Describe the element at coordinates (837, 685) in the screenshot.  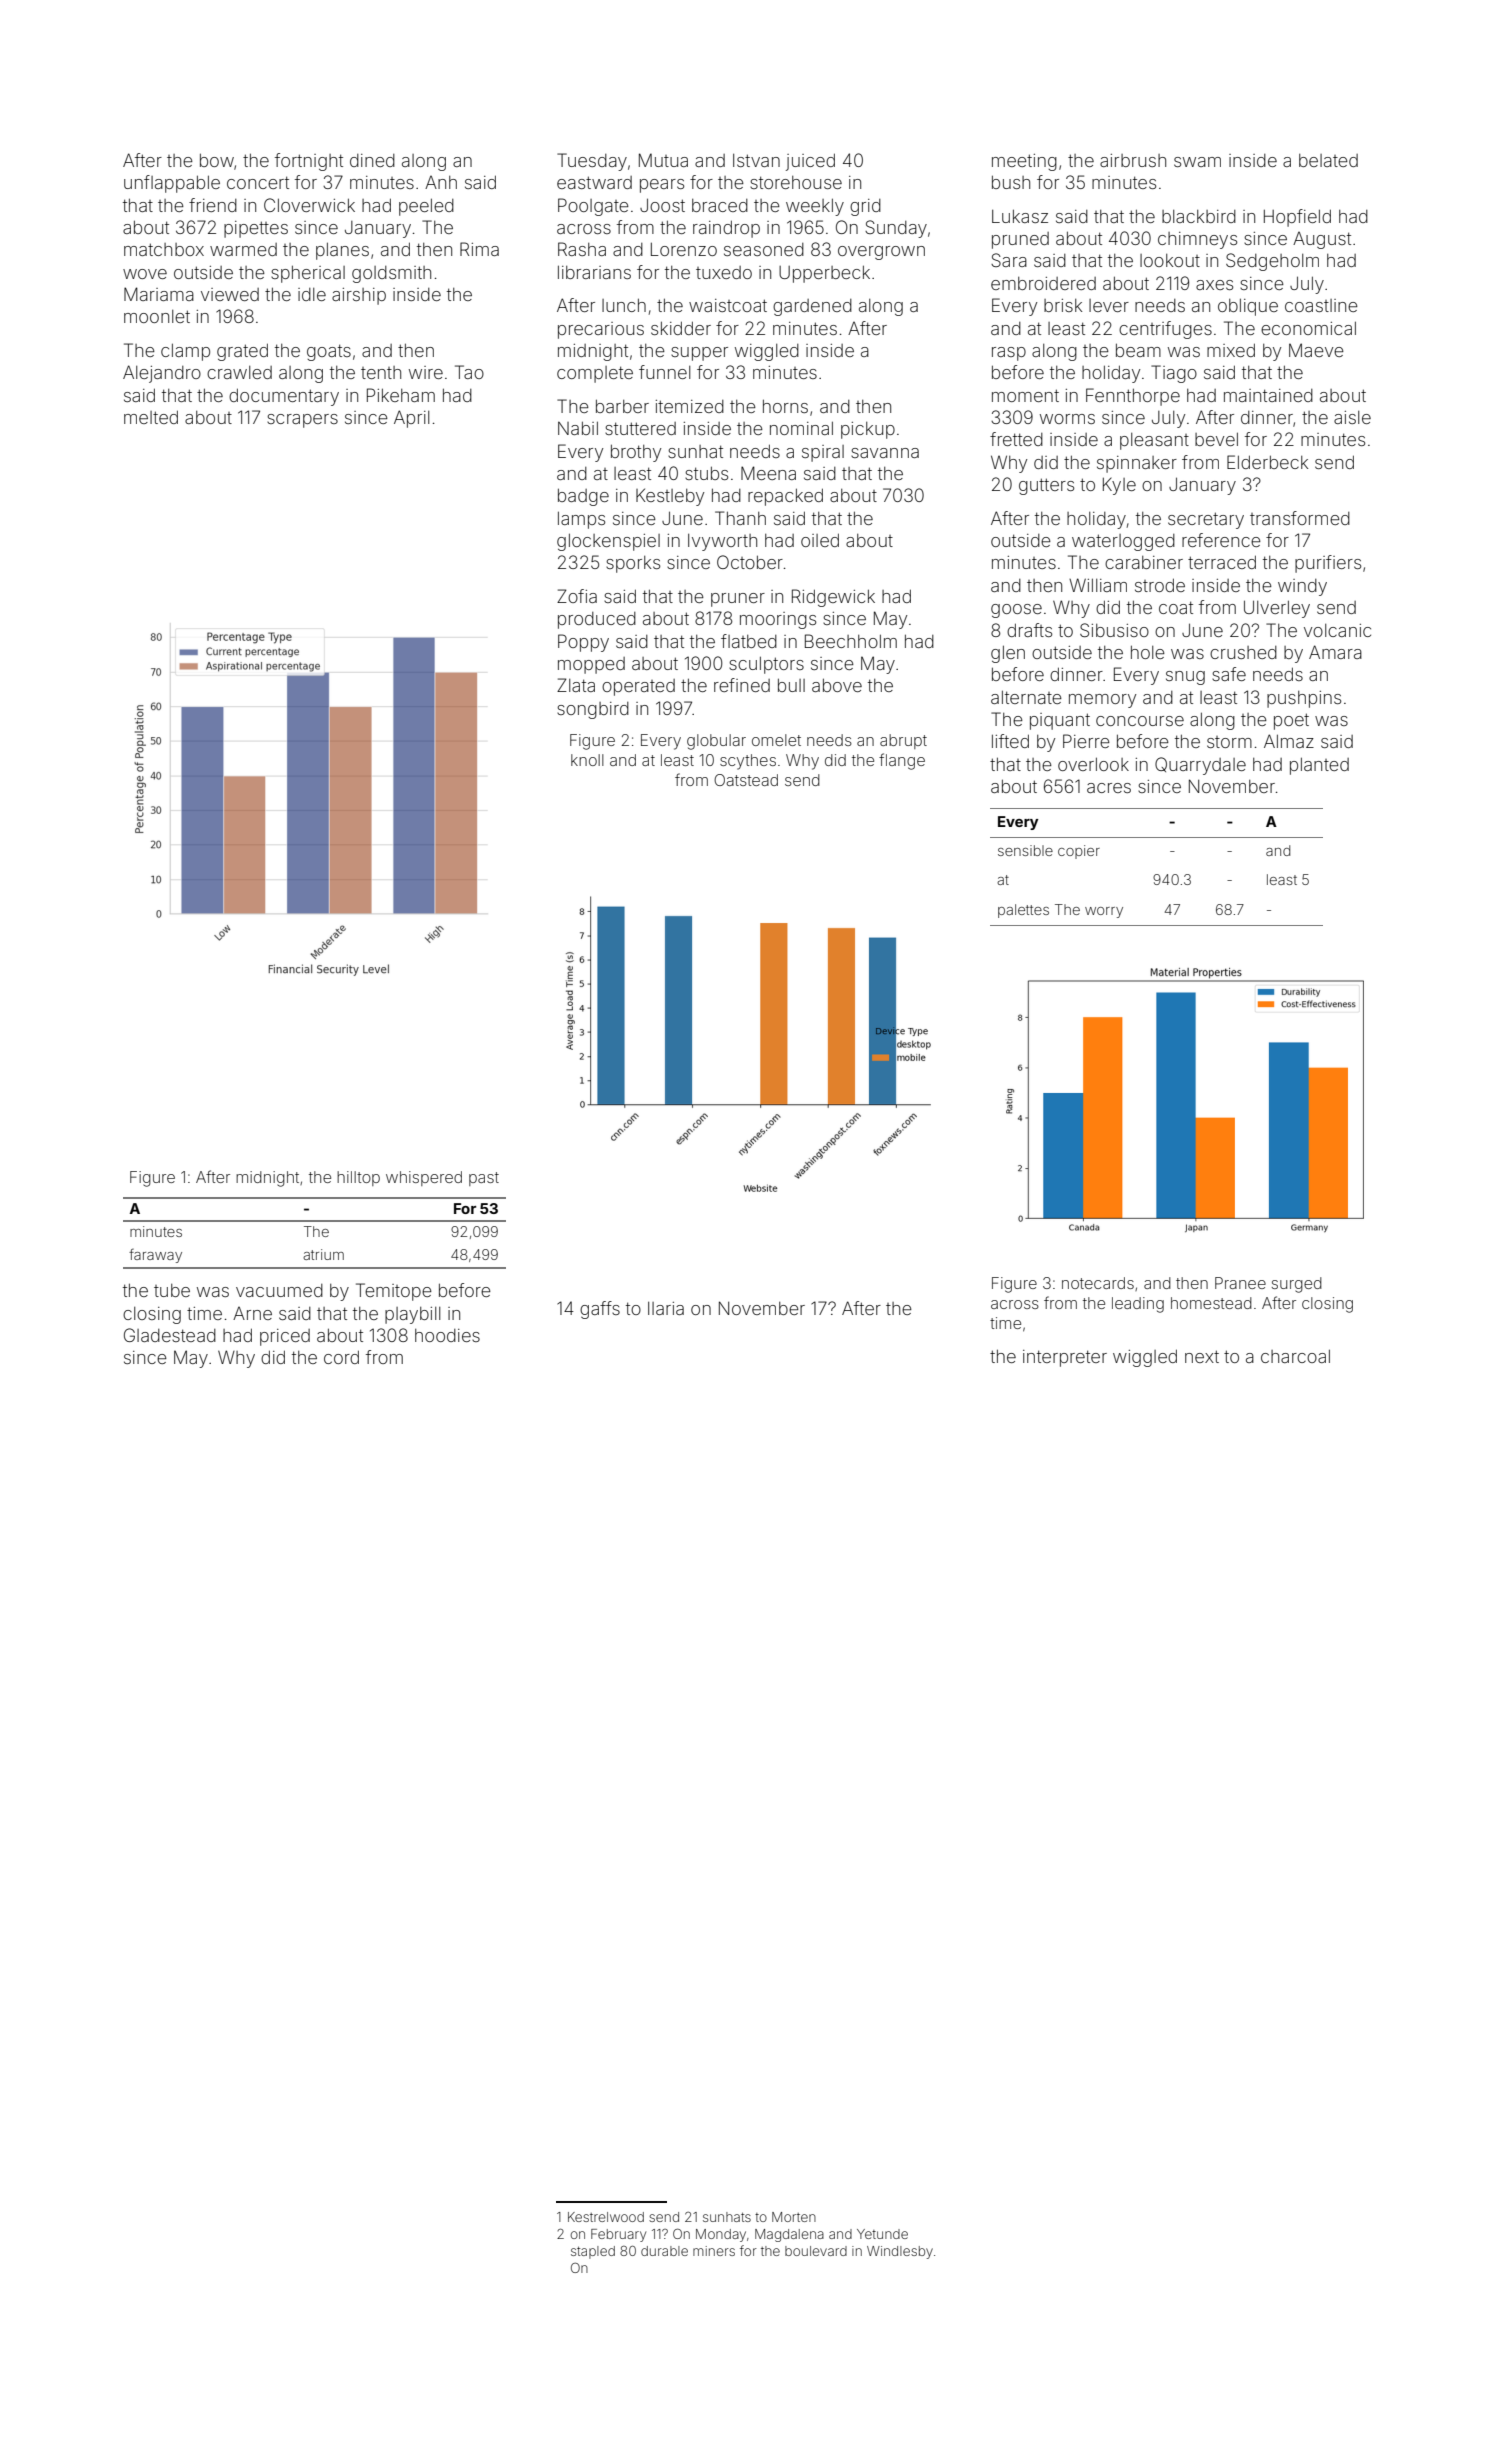
I see `above` at that location.
